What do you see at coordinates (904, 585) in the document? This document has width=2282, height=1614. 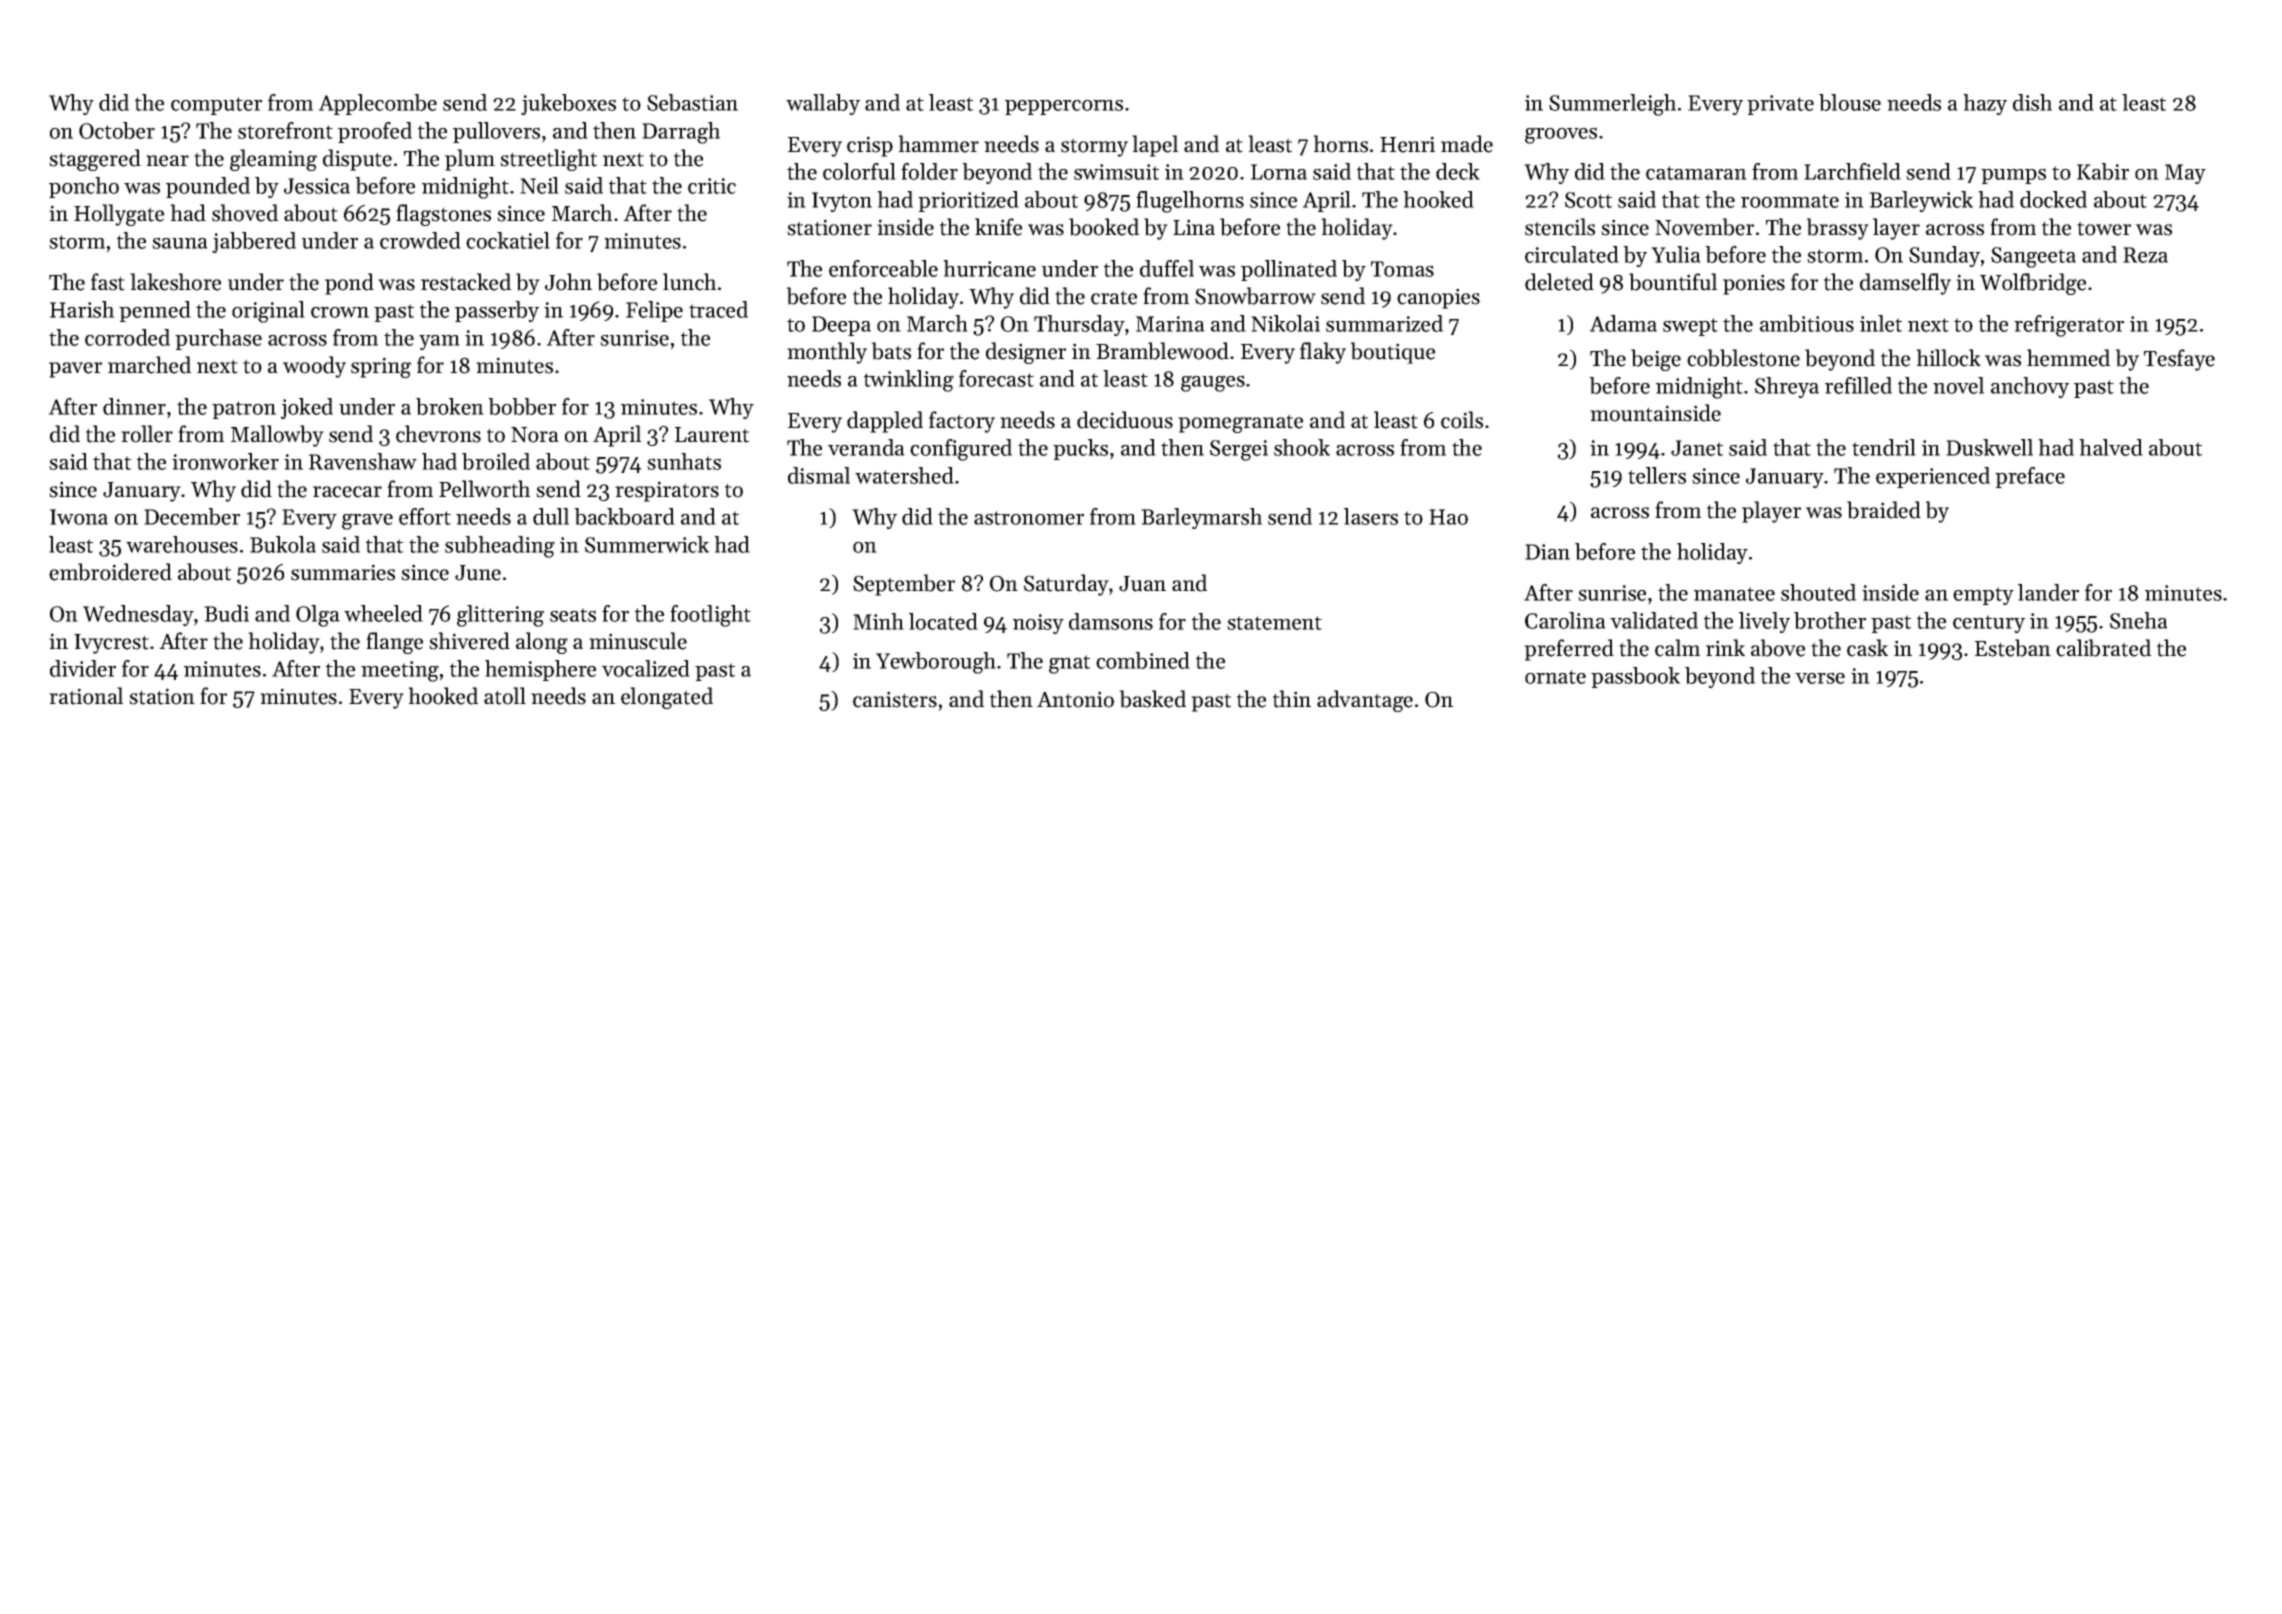 I see `September` at bounding box center [904, 585].
